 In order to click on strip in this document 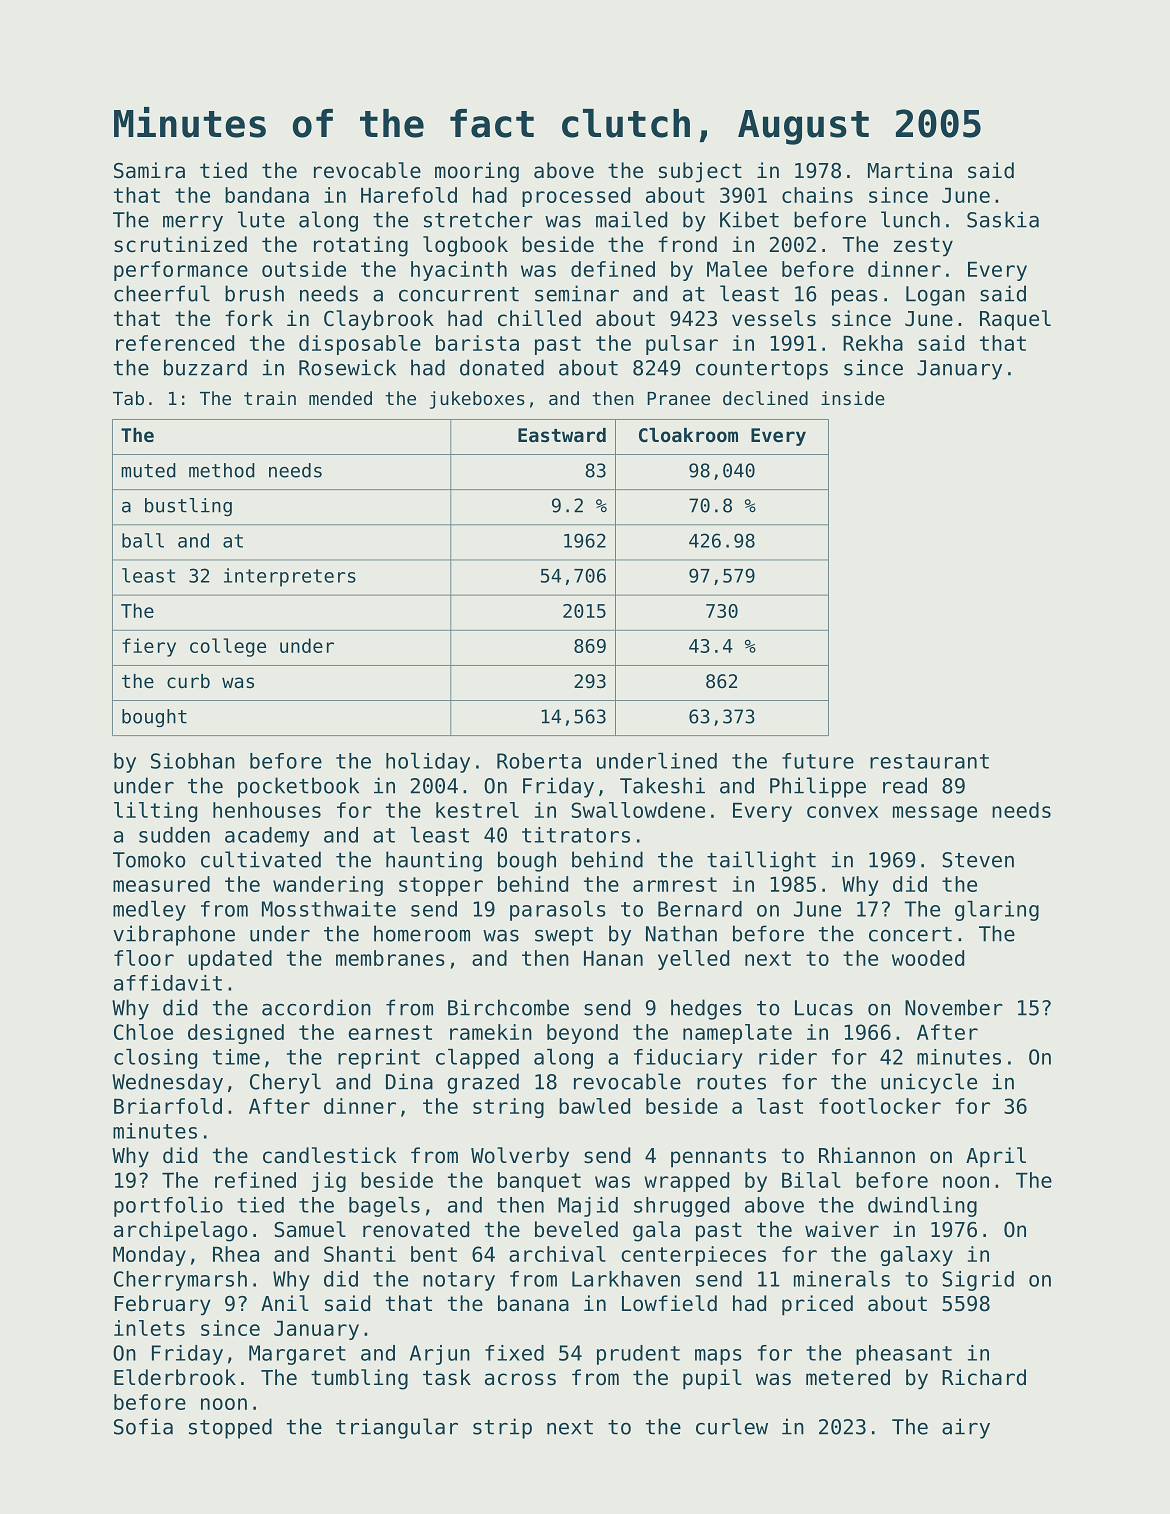, I will do `click(502, 1428)`.
